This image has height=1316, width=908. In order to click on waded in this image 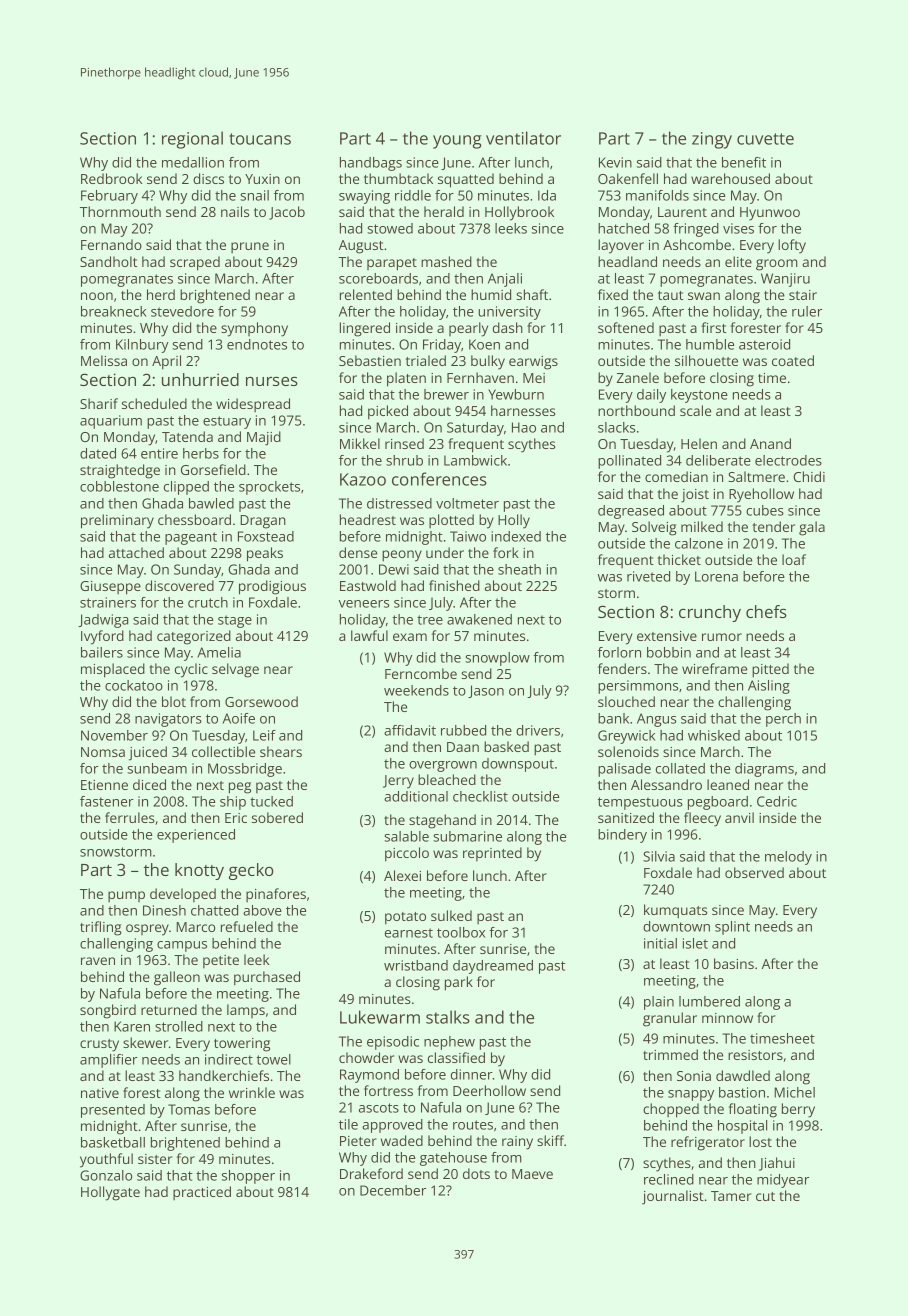, I will do `click(402, 1140)`.
